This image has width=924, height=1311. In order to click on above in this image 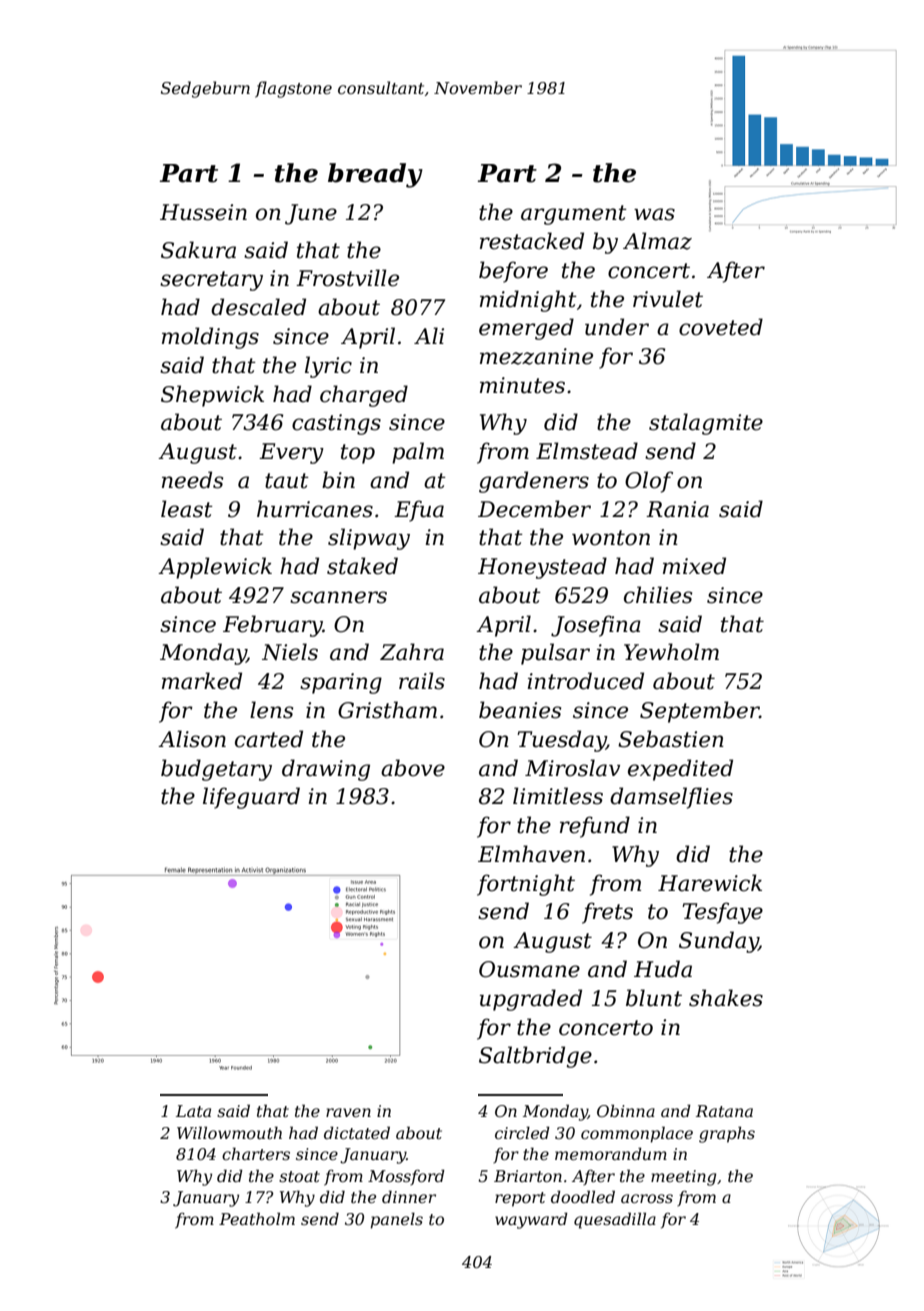, I will do `click(413, 768)`.
